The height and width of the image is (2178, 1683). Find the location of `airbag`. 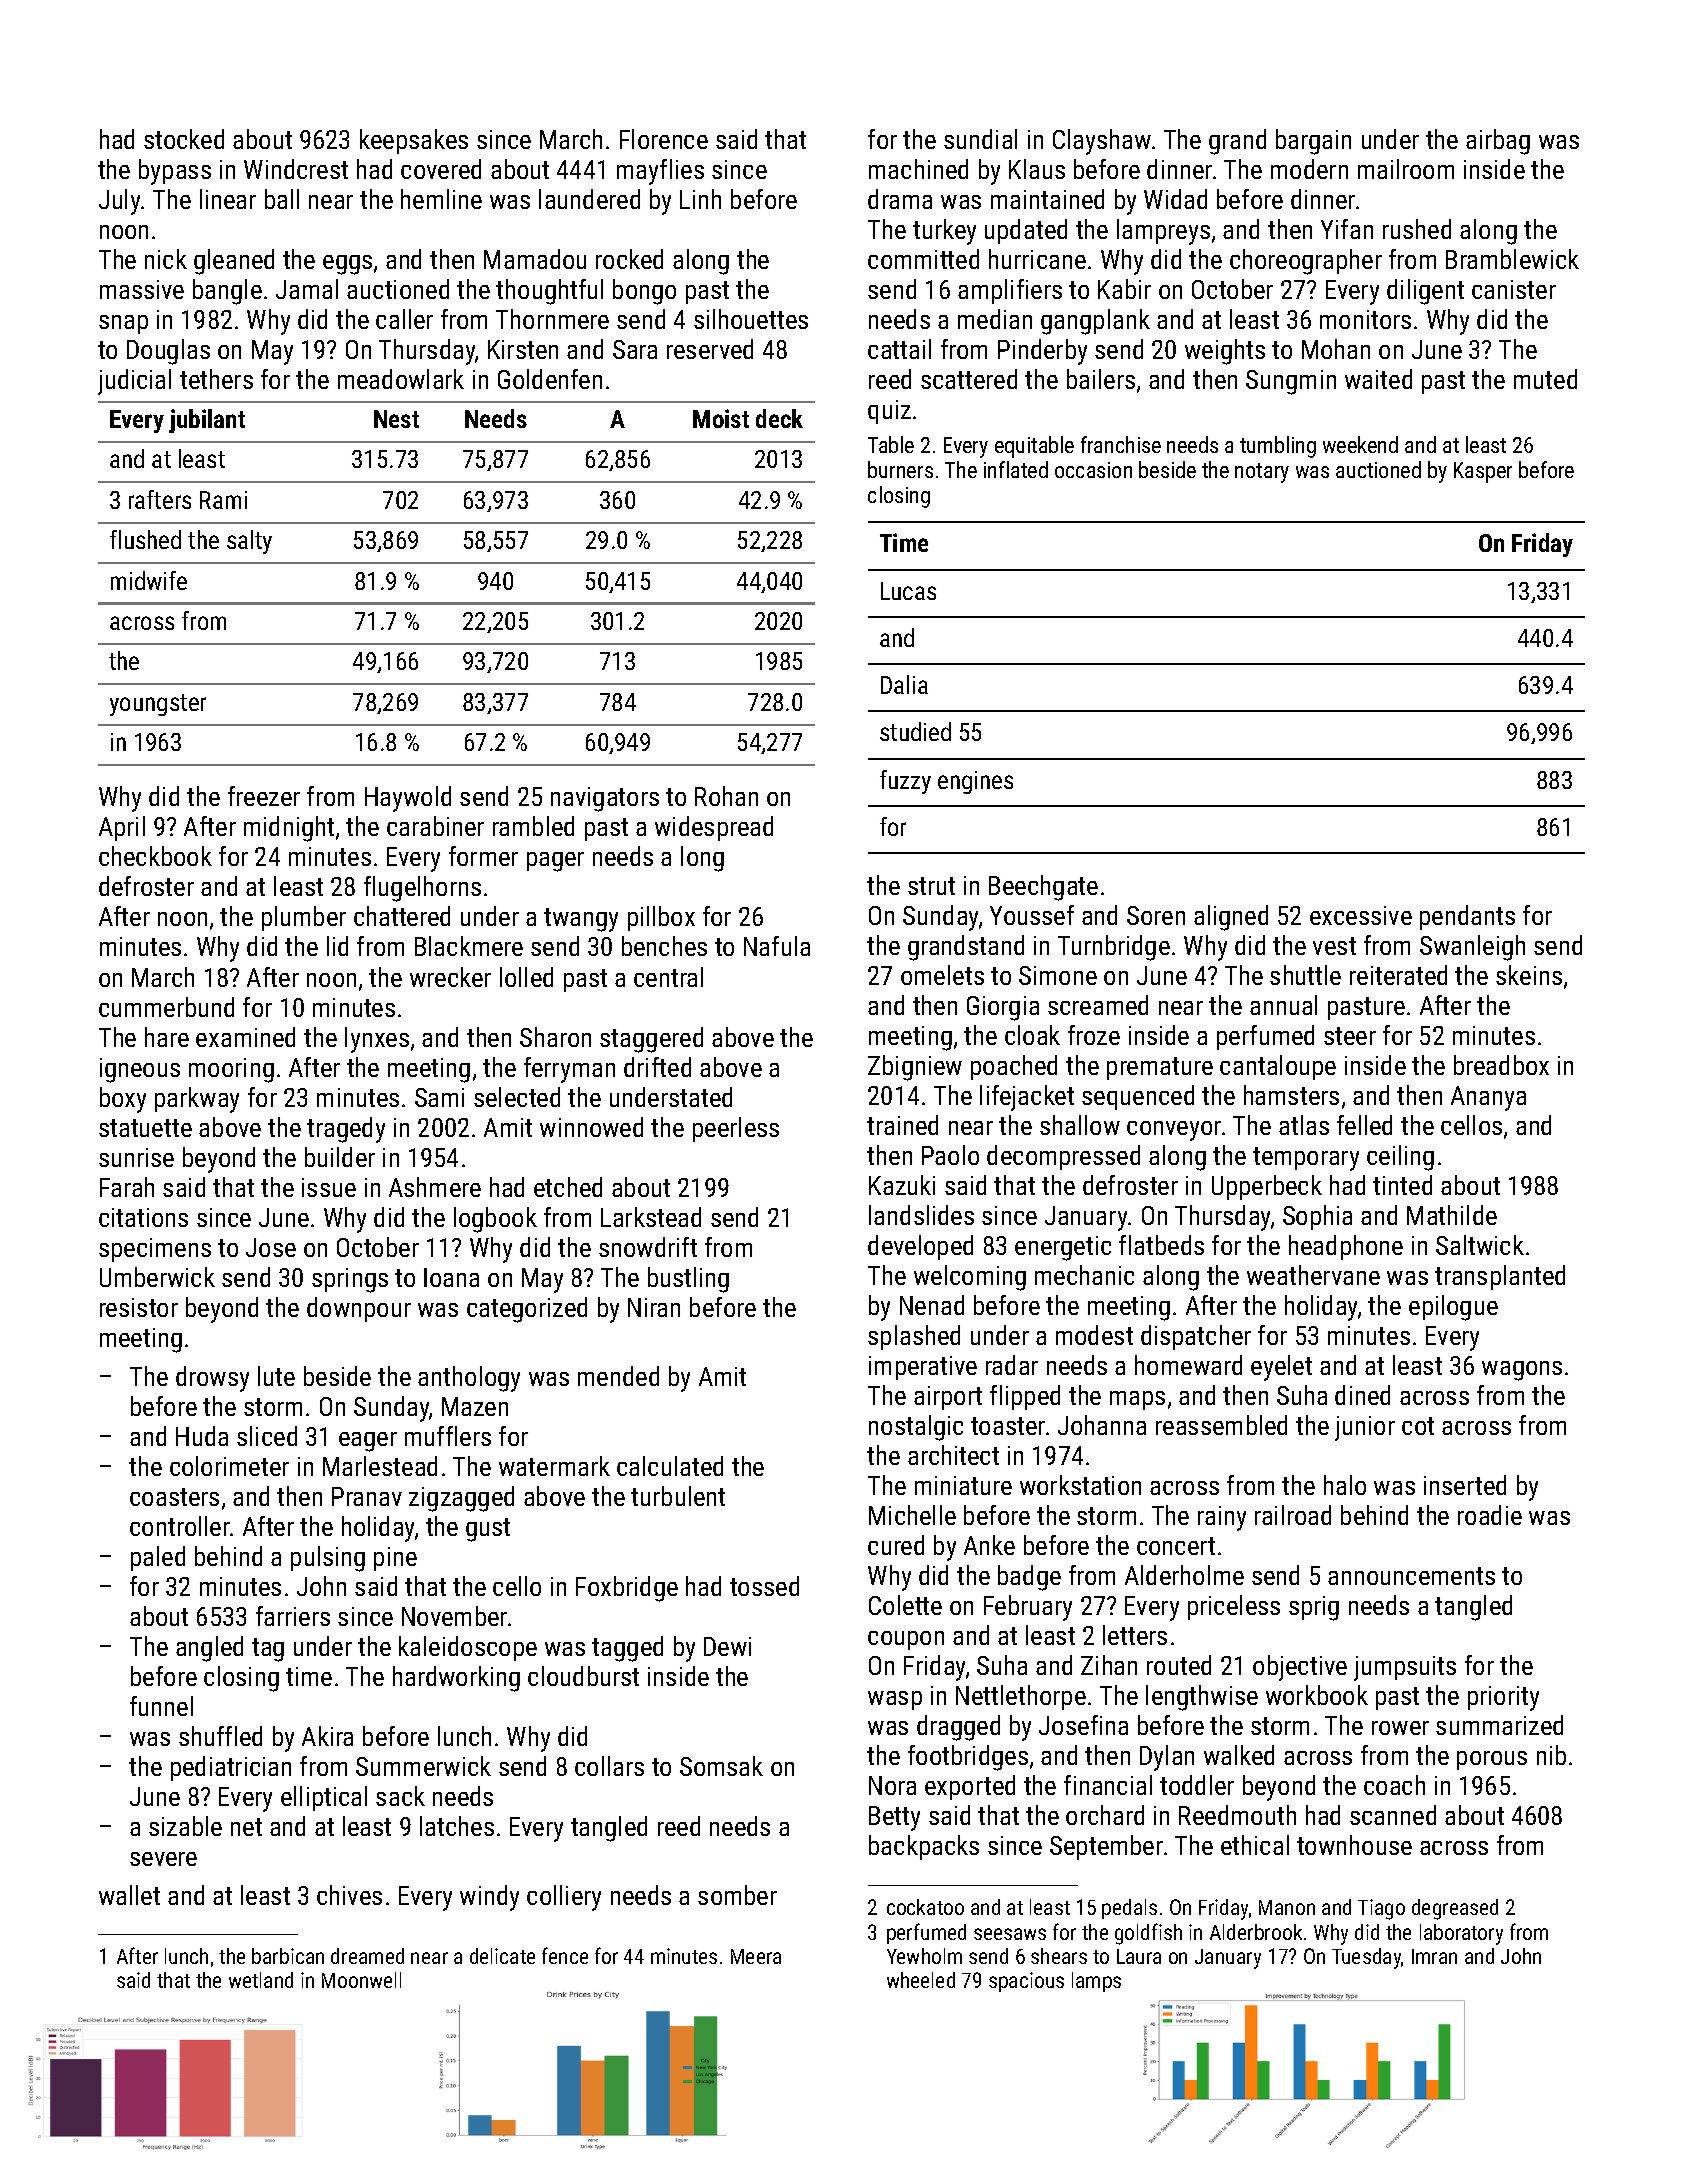

airbag is located at coordinates (1498, 142).
